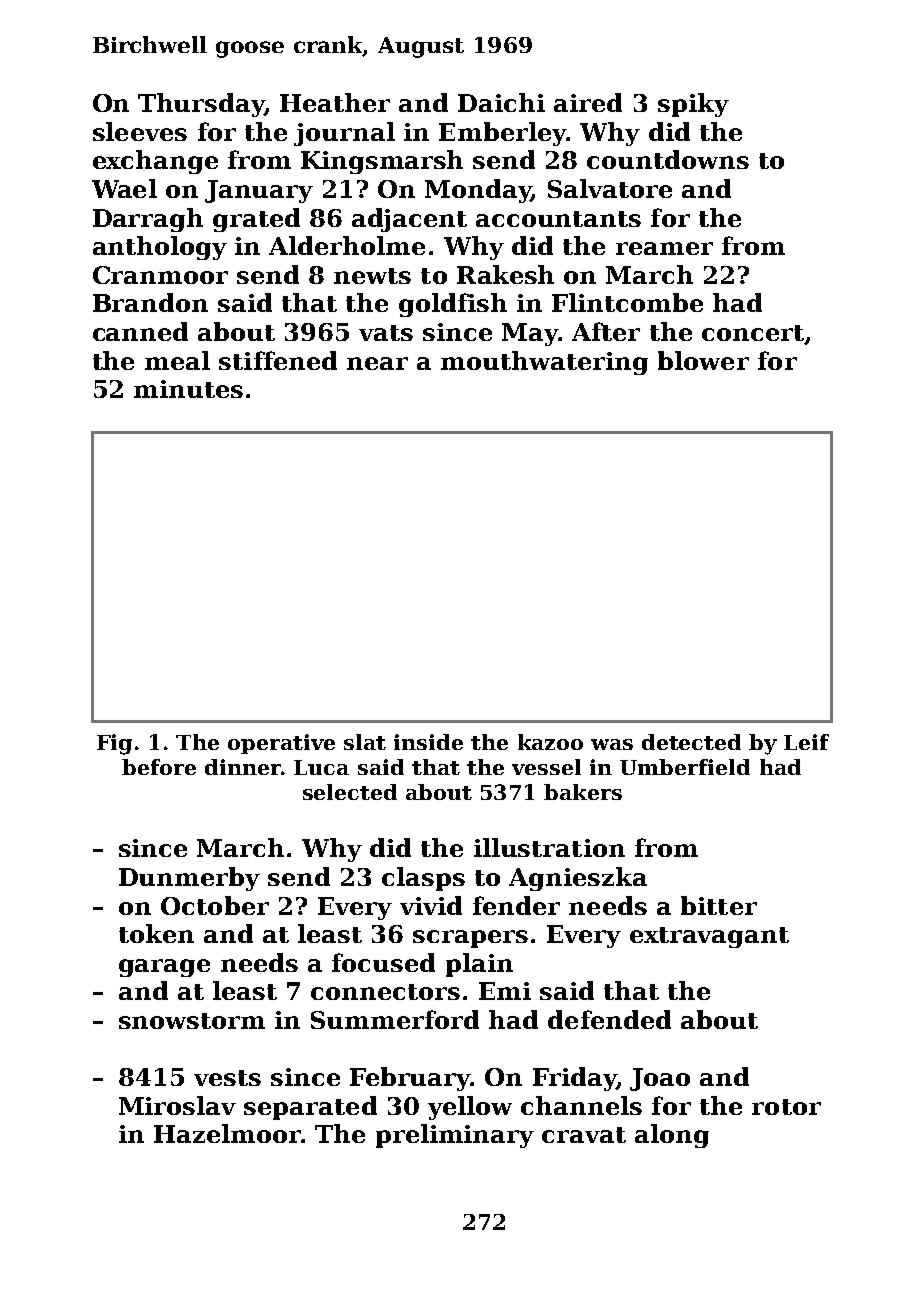 The height and width of the screenshot is (1311, 924). What do you see at coordinates (189, 879) in the screenshot?
I see `Dunmerby` at bounding box center [189, 879].
